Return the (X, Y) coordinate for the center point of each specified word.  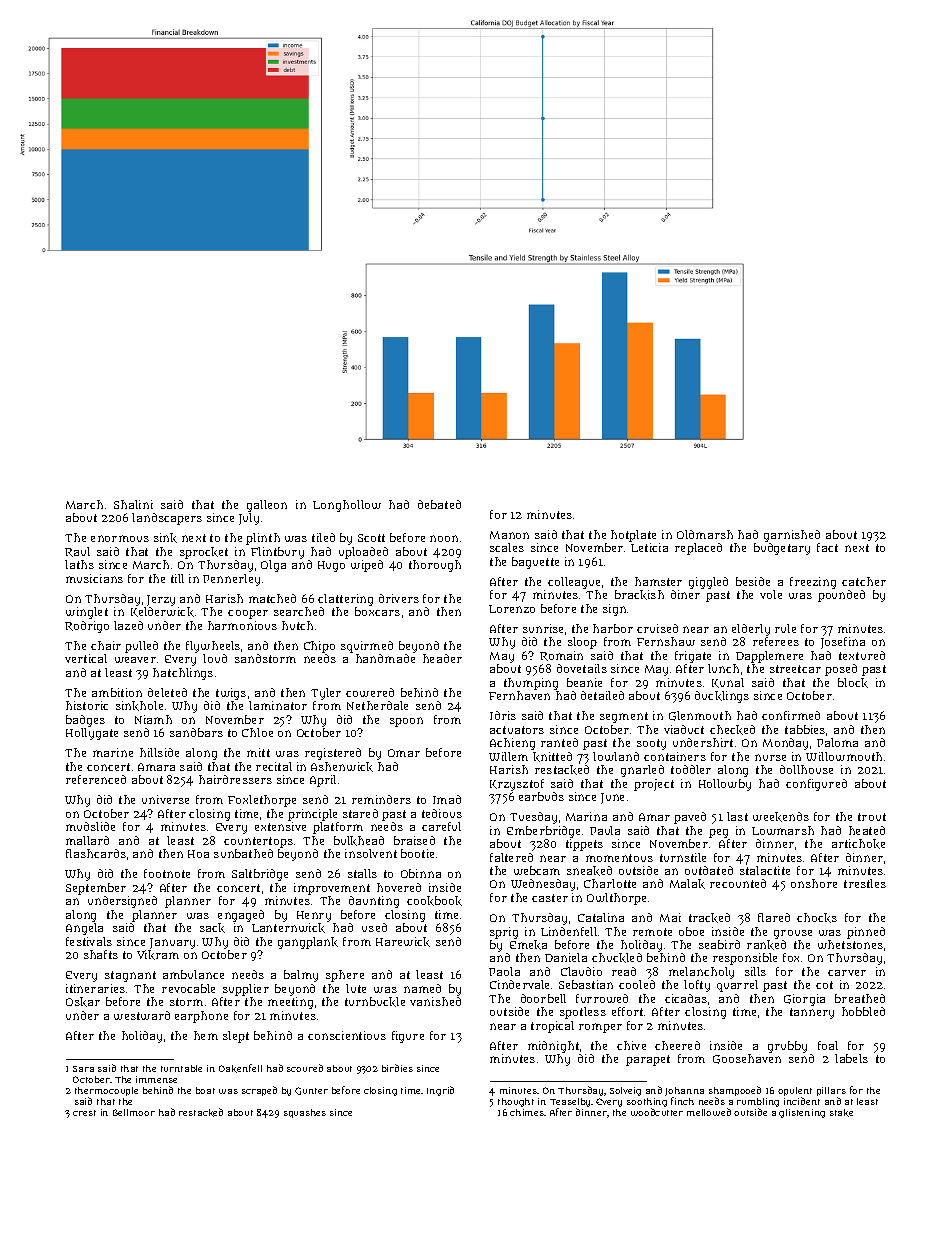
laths (79, 564)
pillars (831, 1091)
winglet (87, 613)
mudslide (90, 826)
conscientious (347, 1035)
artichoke (858, 844)
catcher (864, 581)
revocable (188, 988)
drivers (399, 598)
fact (827, 547)
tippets (584, 845)
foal (828, 1045)
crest (84, 1113)
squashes (305, 1113)
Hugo (331, 566)
